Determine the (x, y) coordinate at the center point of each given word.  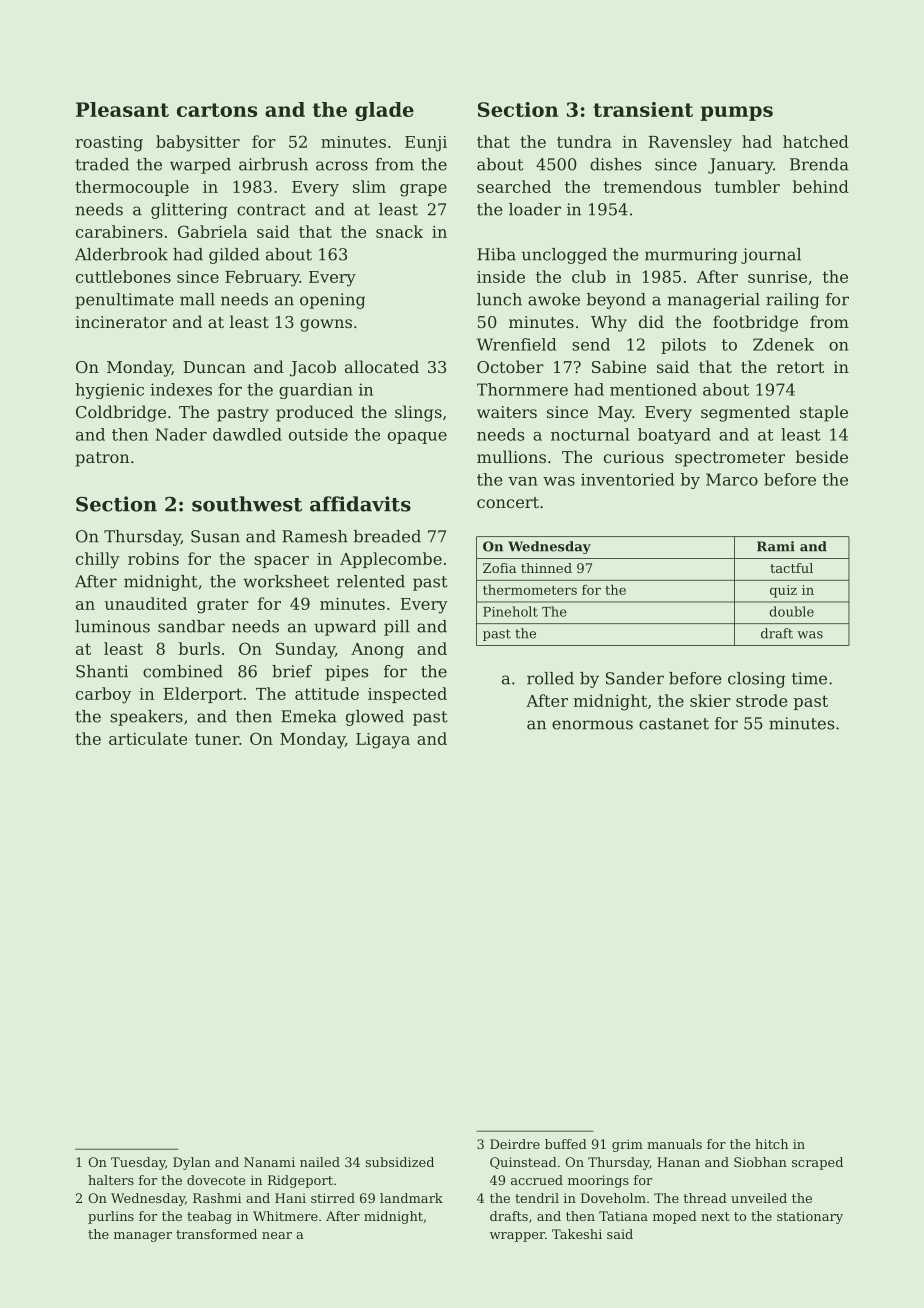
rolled (550, 678)
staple (824, 413)
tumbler (747, 186)
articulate (148, 738)
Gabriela (212, 231)
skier (710, 700)
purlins (111, 1217)
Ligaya (383, 741)
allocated (382, 366)
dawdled (247, 434)
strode (761, 700)
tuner (217, 739)
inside (501, 276)
